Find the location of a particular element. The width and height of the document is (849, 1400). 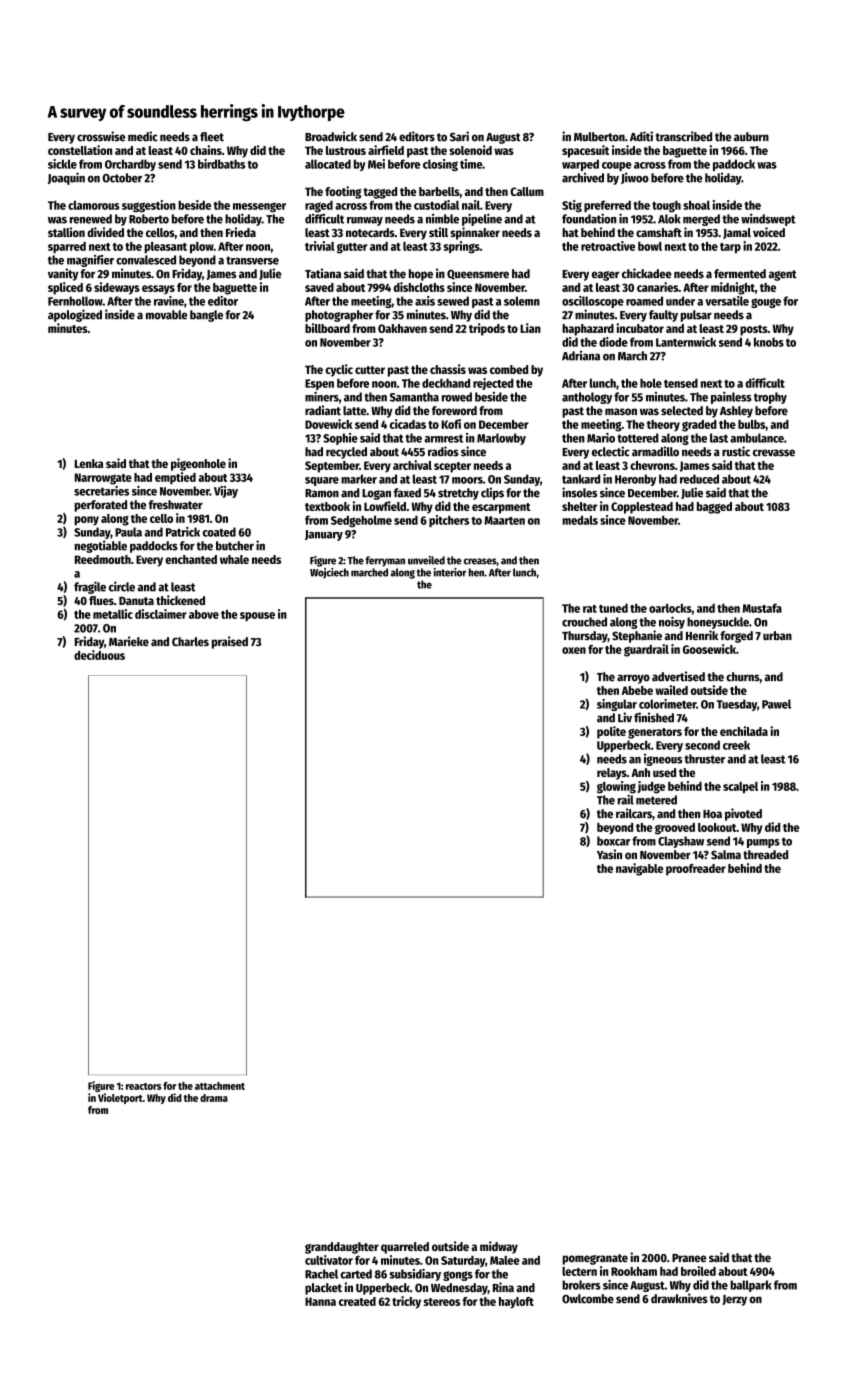

bagged is located at coordinates (714, 508).
